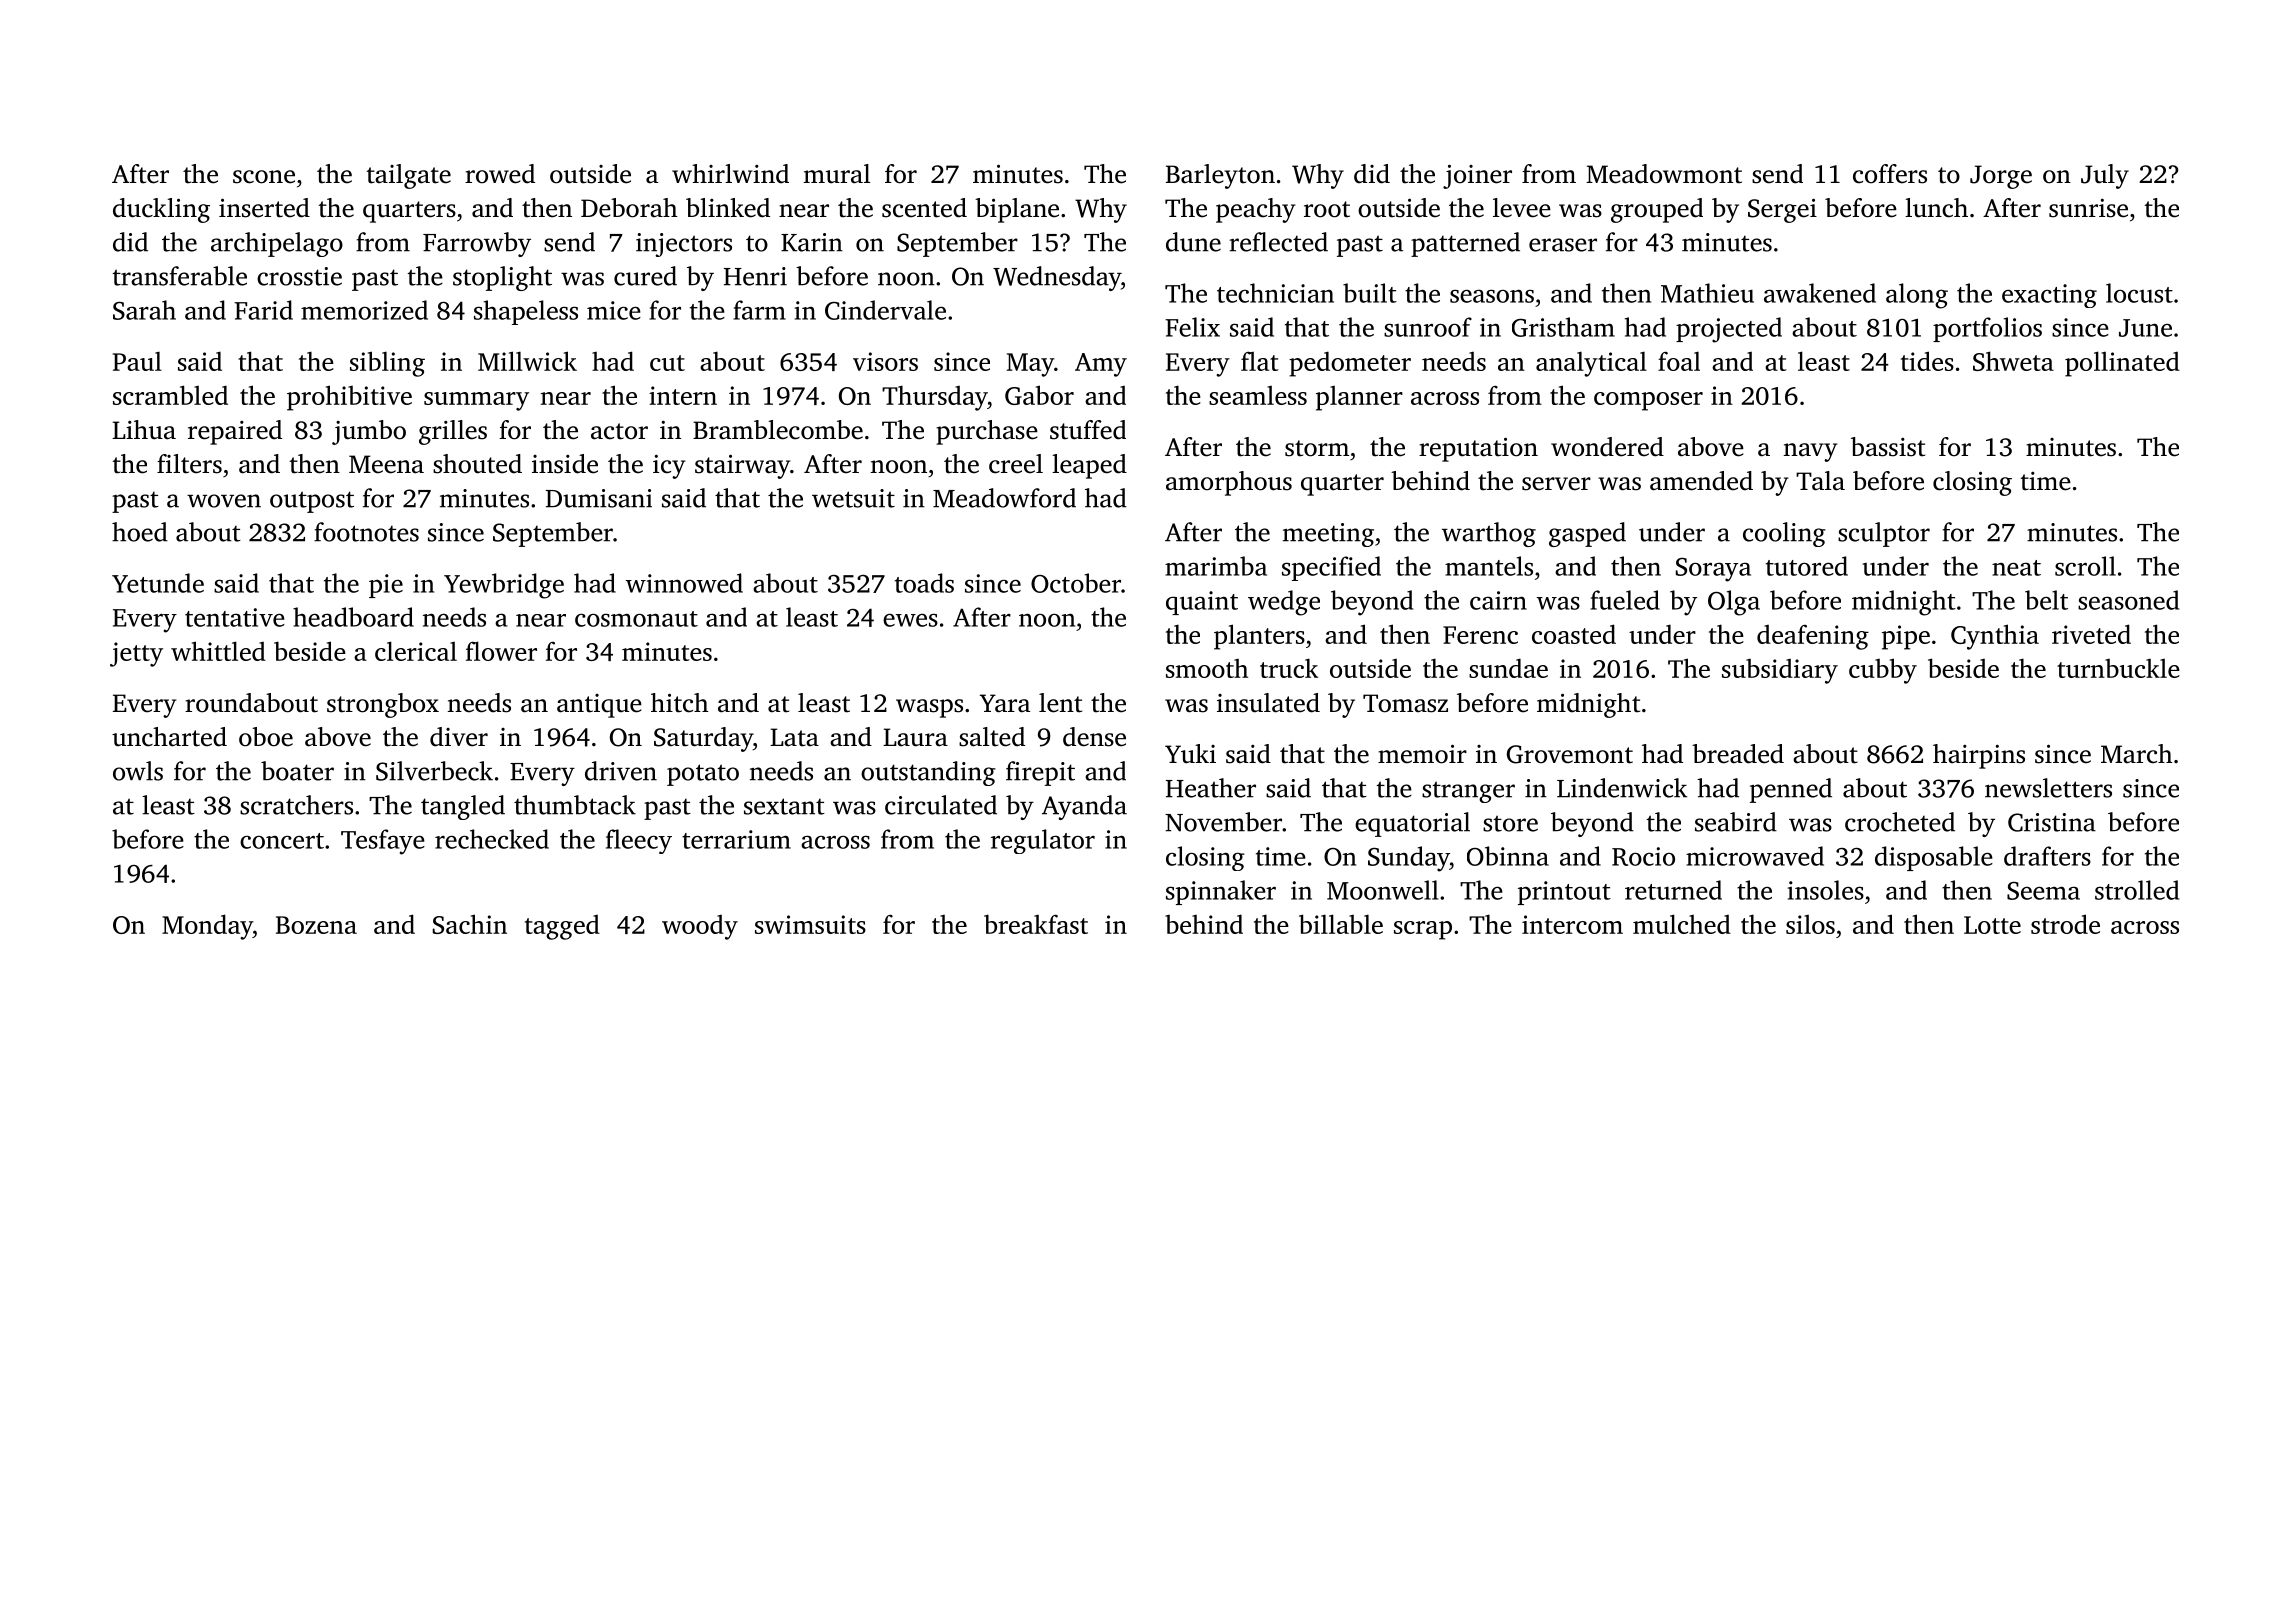 The height and width of the page is (1620, 2292). I want to click on Monday, so click(207, 927).
